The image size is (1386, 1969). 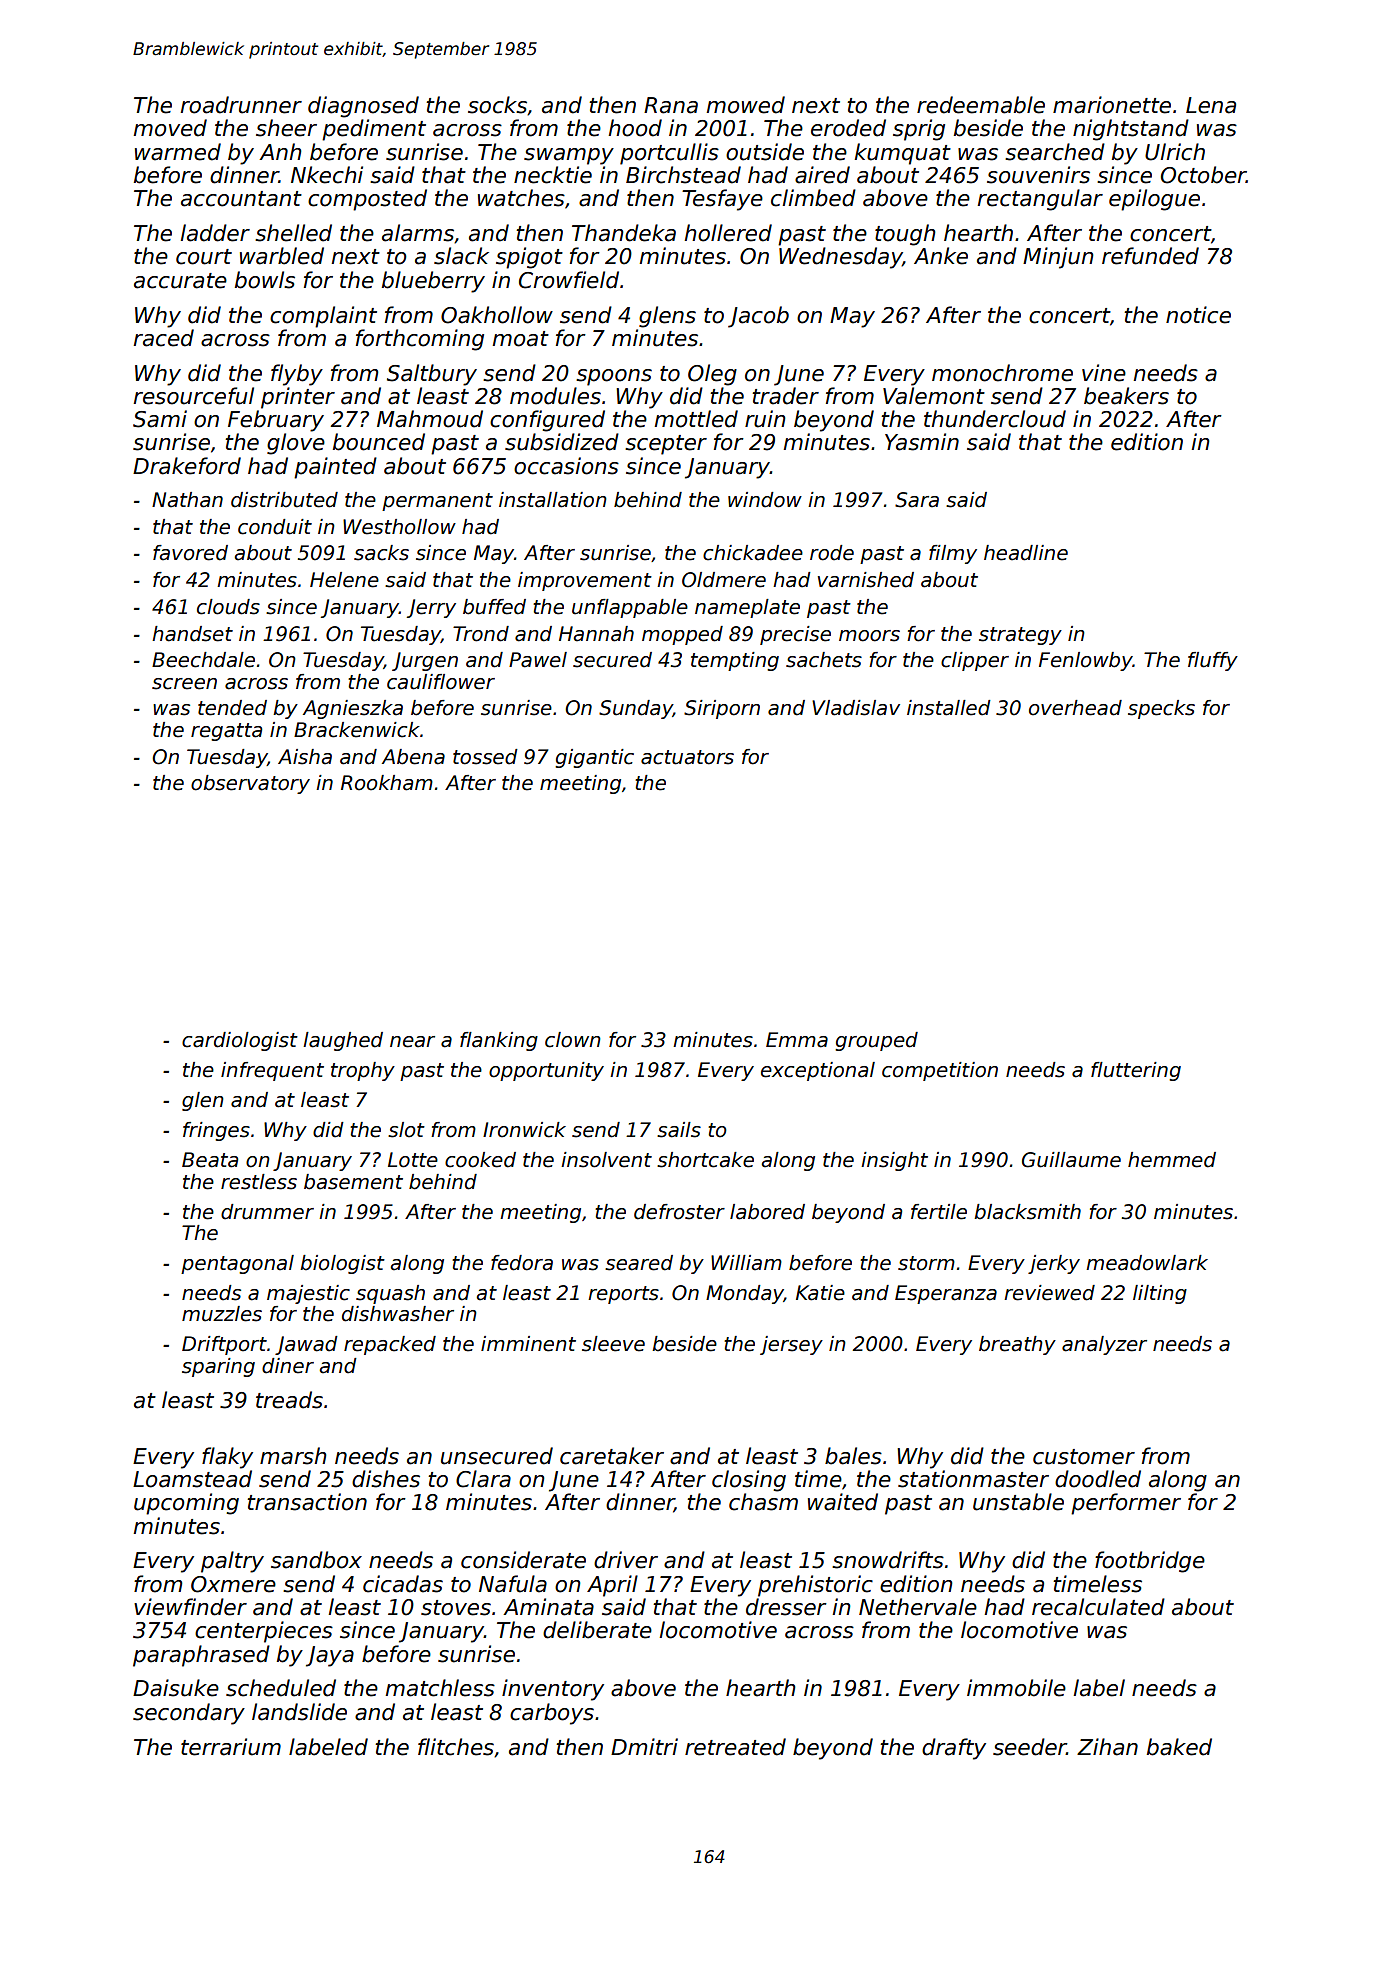 What do you see at coordinates (797, 1040) in the page?
I see `Emma` at bounding box center [797, 1040].
